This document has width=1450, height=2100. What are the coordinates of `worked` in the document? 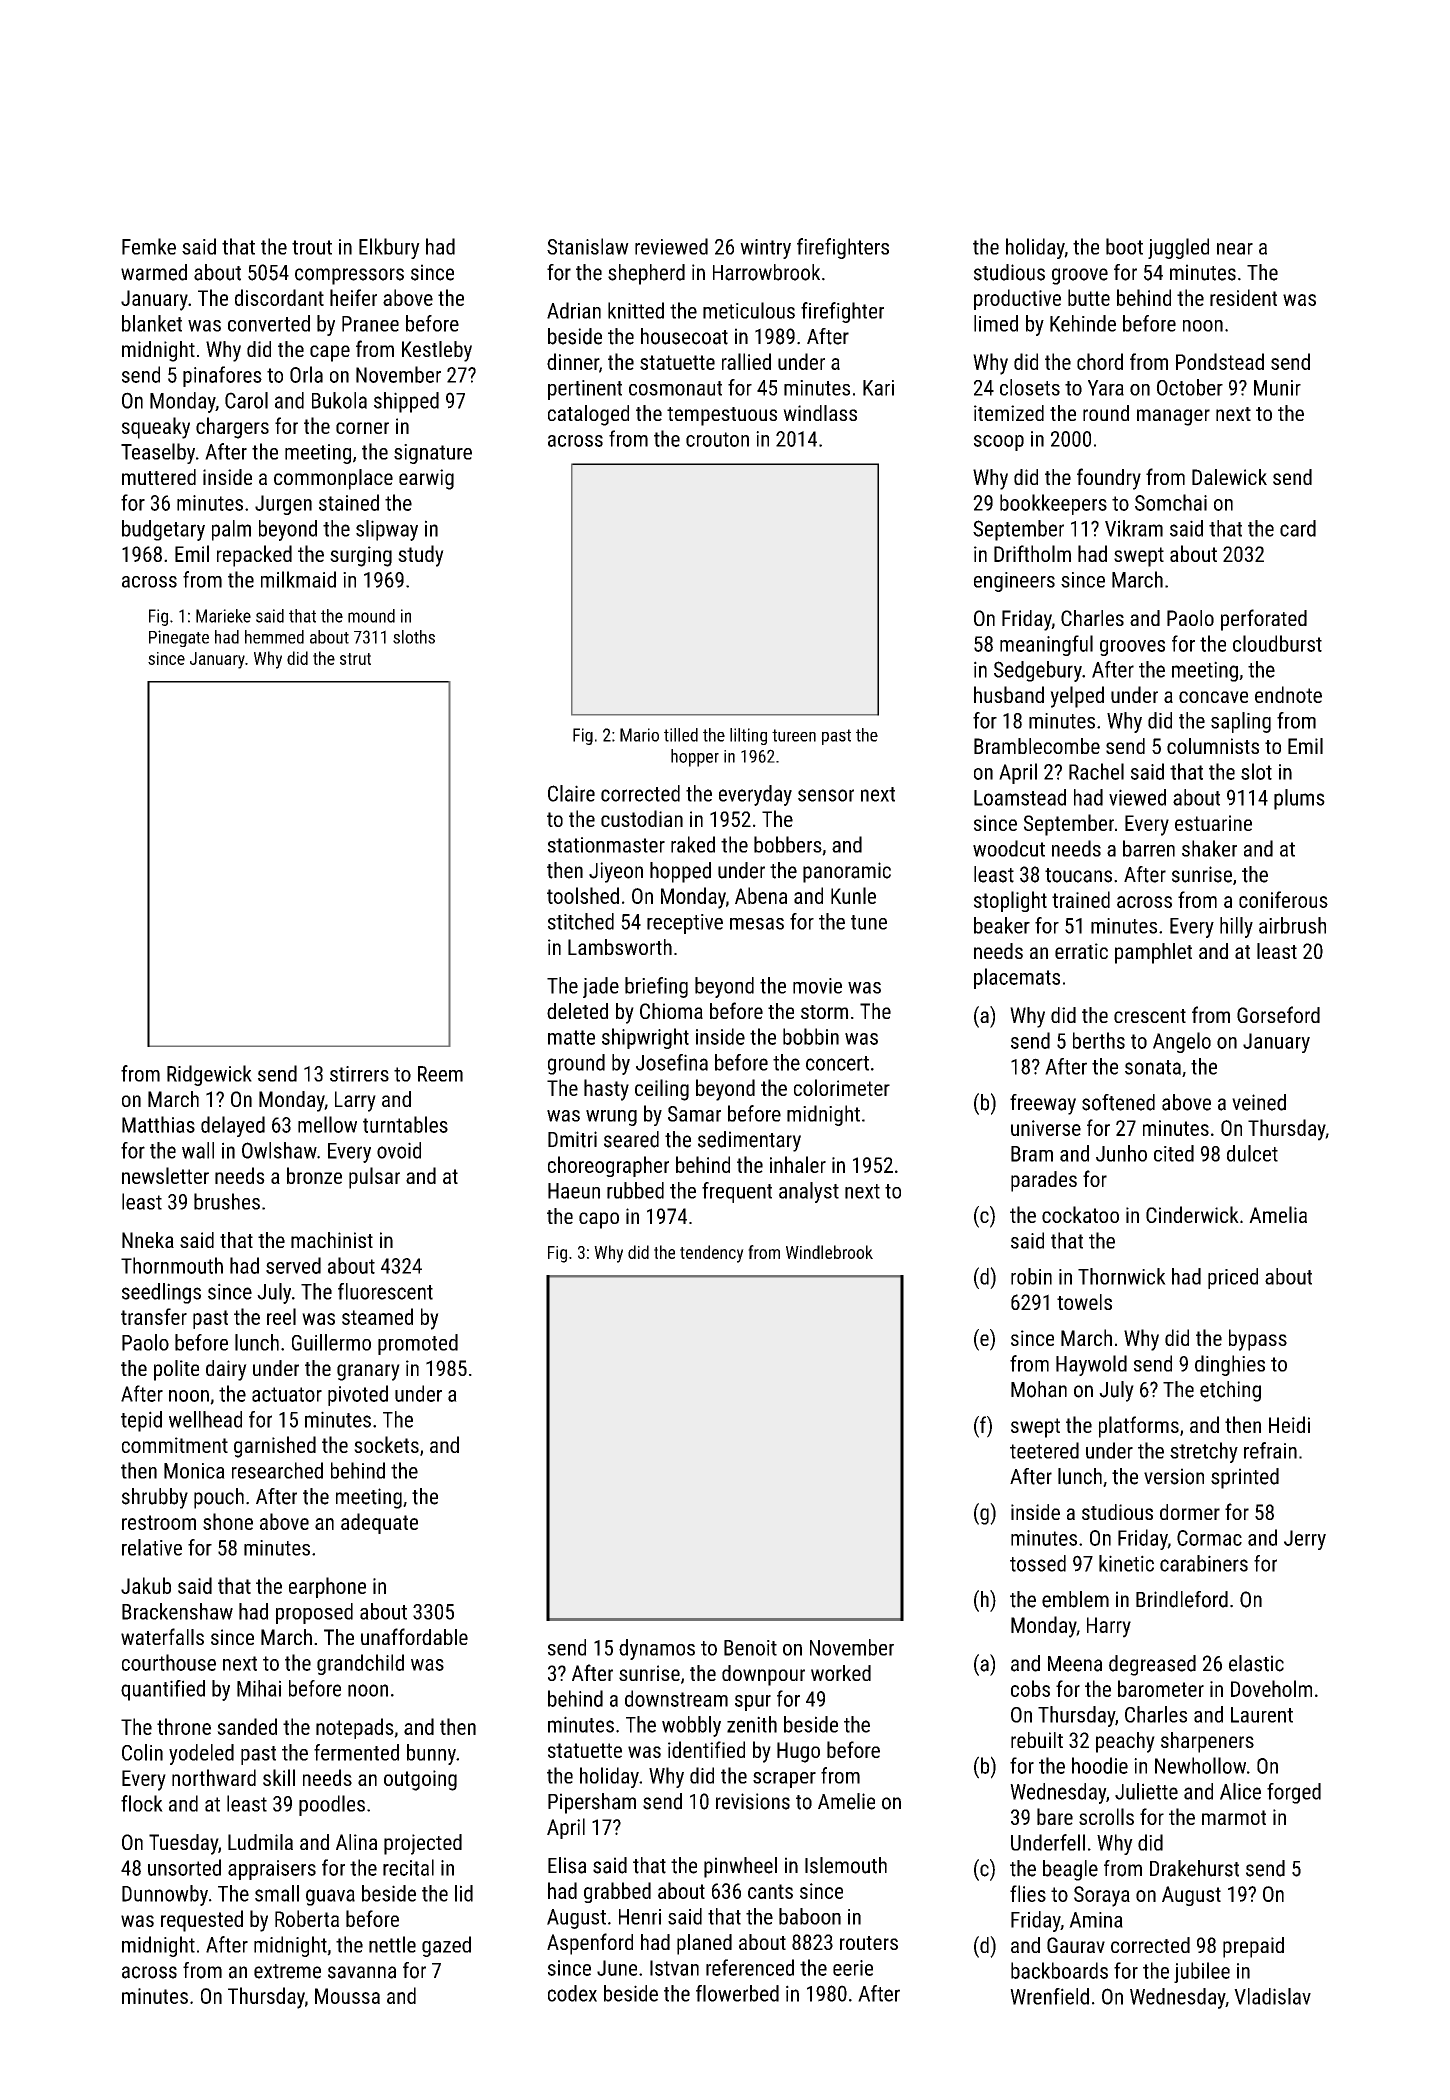 It's located at (841, 1673).
